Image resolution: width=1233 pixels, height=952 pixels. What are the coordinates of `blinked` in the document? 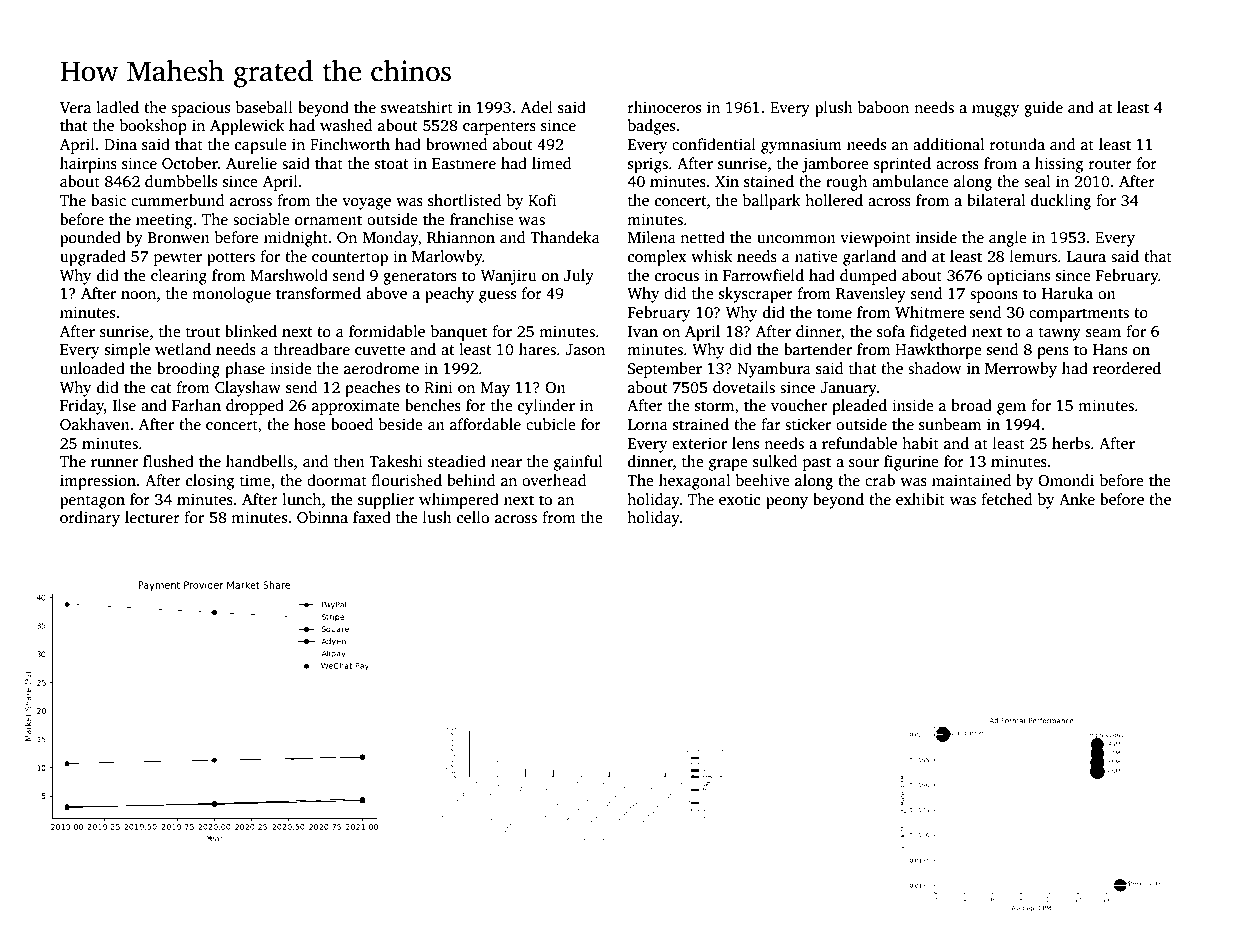 It's located at (251, 331).
